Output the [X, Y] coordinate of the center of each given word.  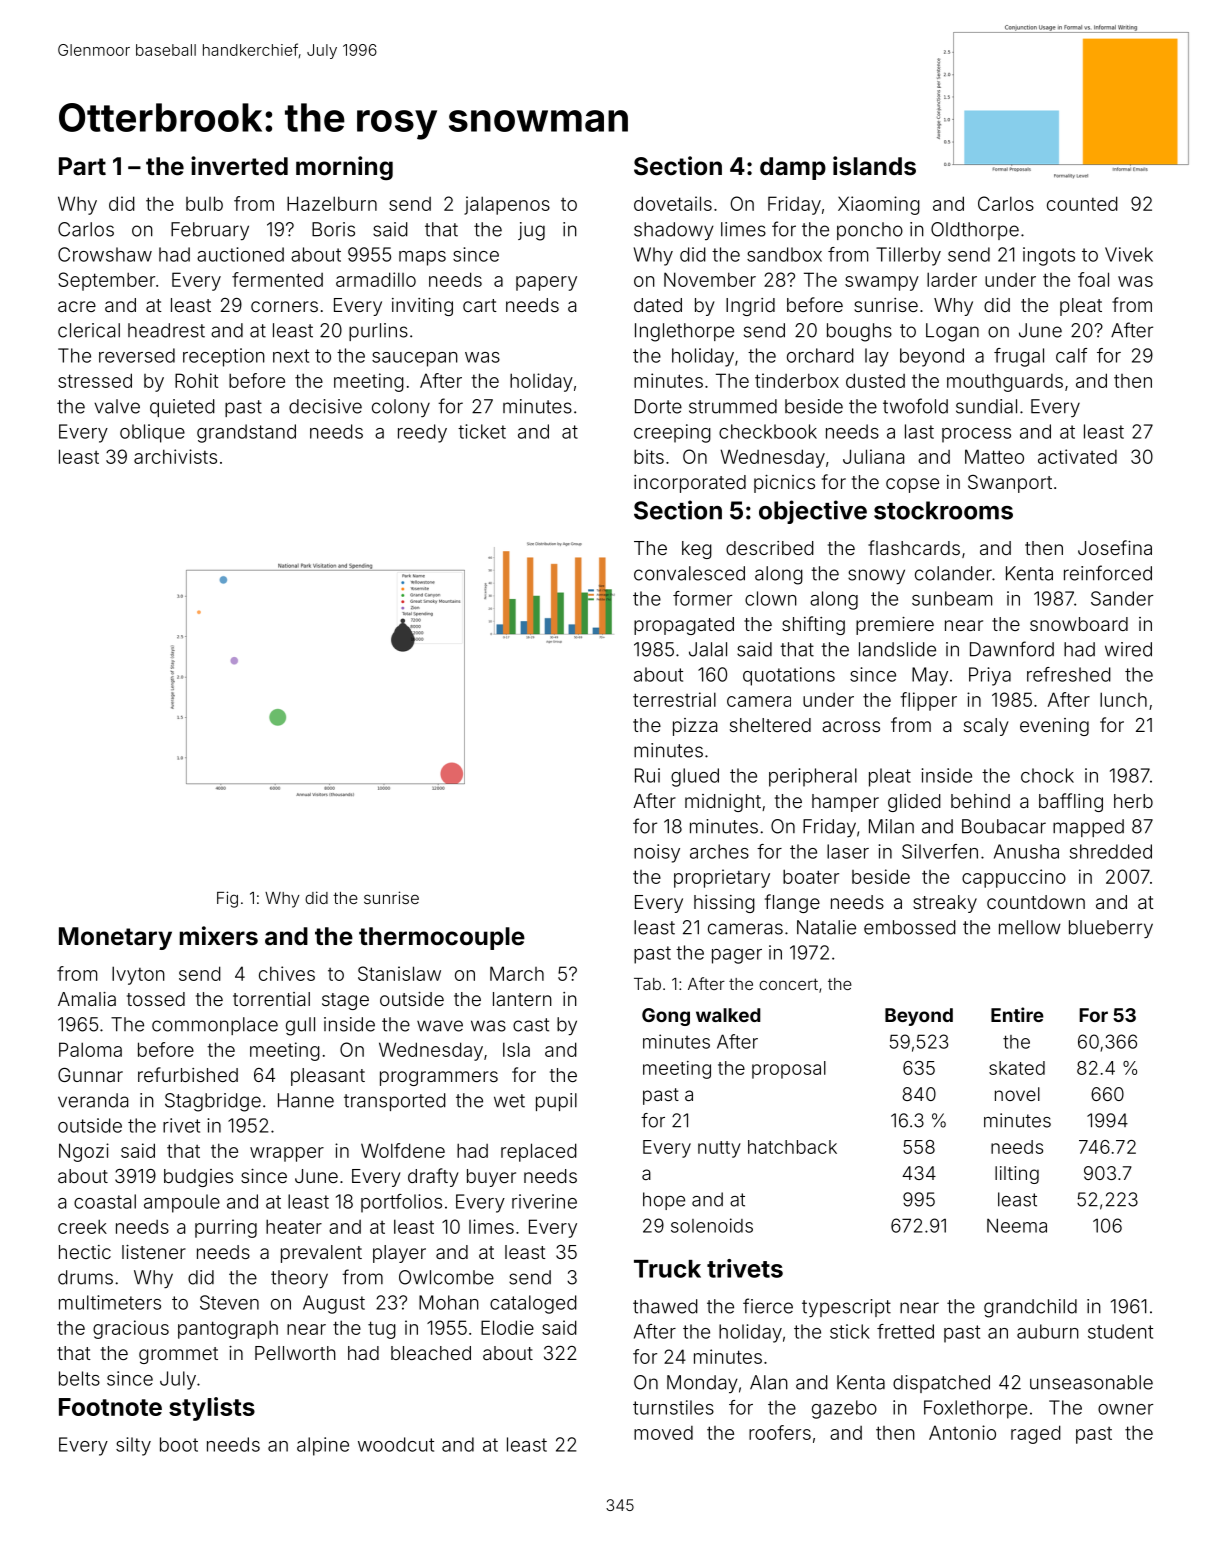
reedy [422, 433]
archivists [175, 456]
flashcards [914, 547]
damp [793, 168]
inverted [239, 166]
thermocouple [442, 938]
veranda [93, 1100]
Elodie [507, 1327]
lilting [1017, 1175]
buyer [491, 1178]
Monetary [115, 938]
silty [133, 1446]
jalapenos [507, 205]
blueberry [1111, 929]
